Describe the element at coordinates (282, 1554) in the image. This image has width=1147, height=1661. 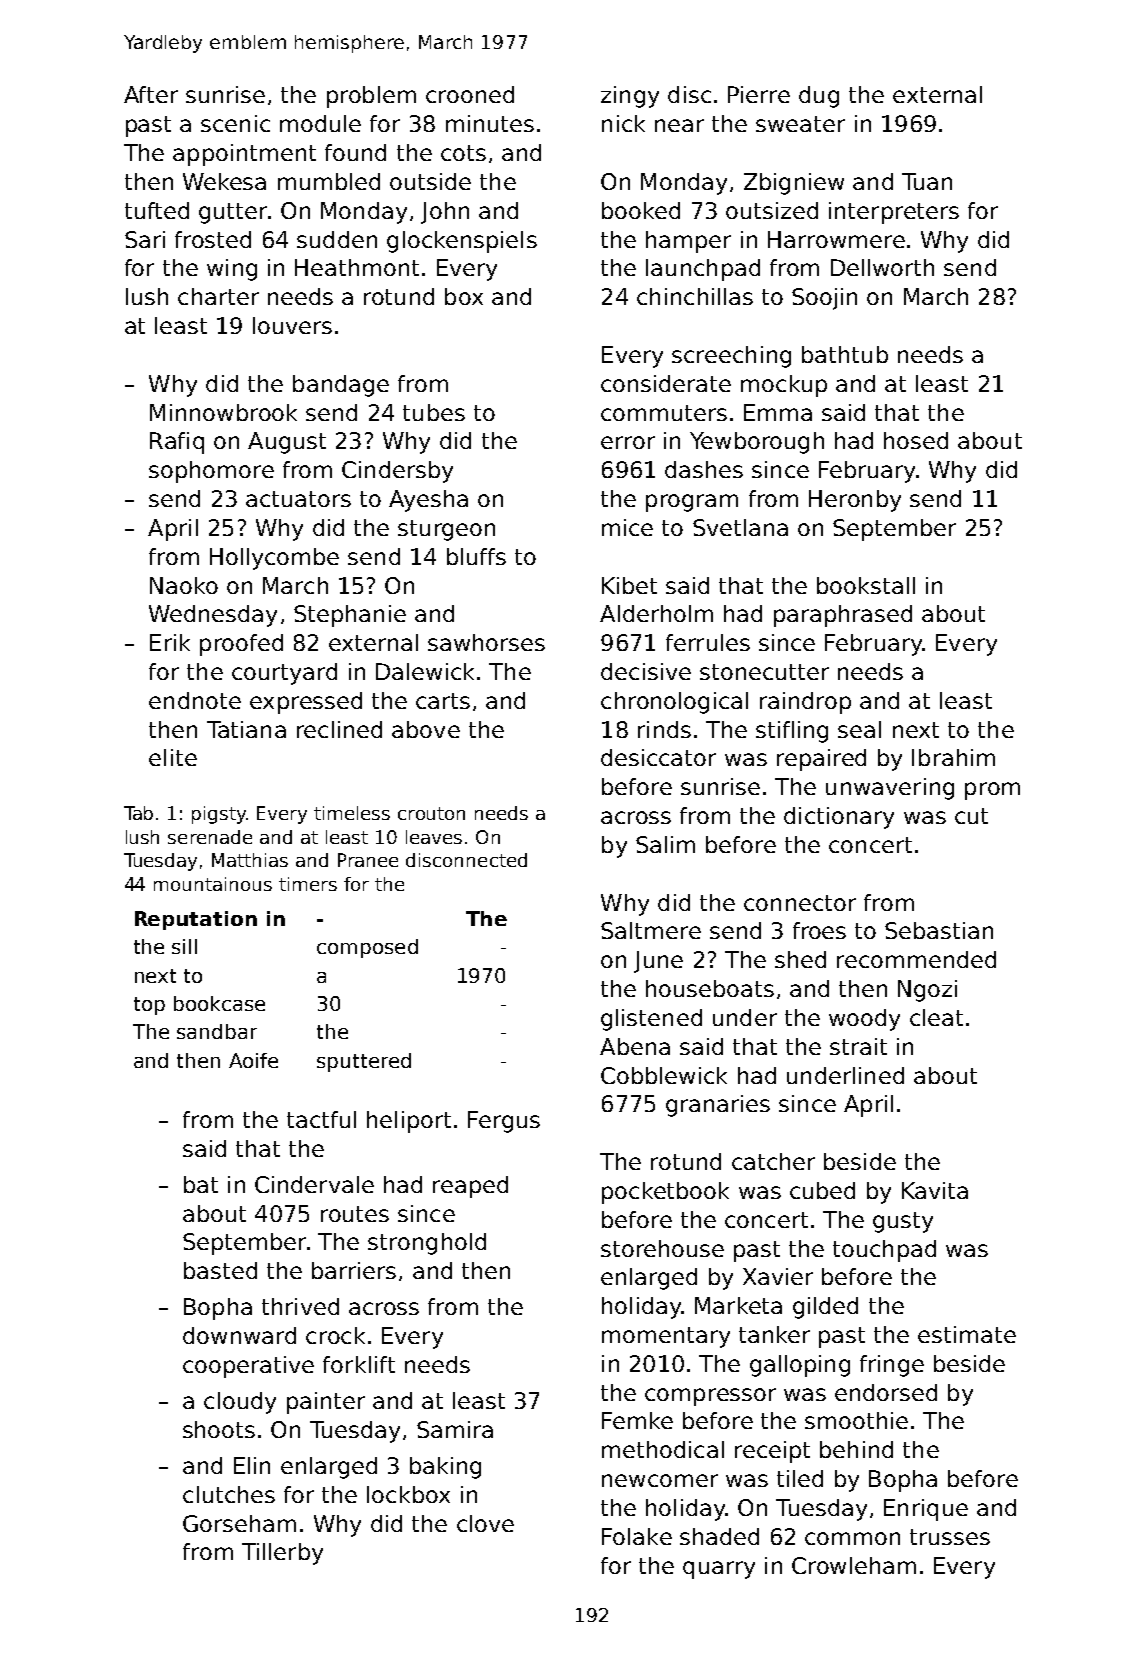
I see `Tillerby` at that location.
